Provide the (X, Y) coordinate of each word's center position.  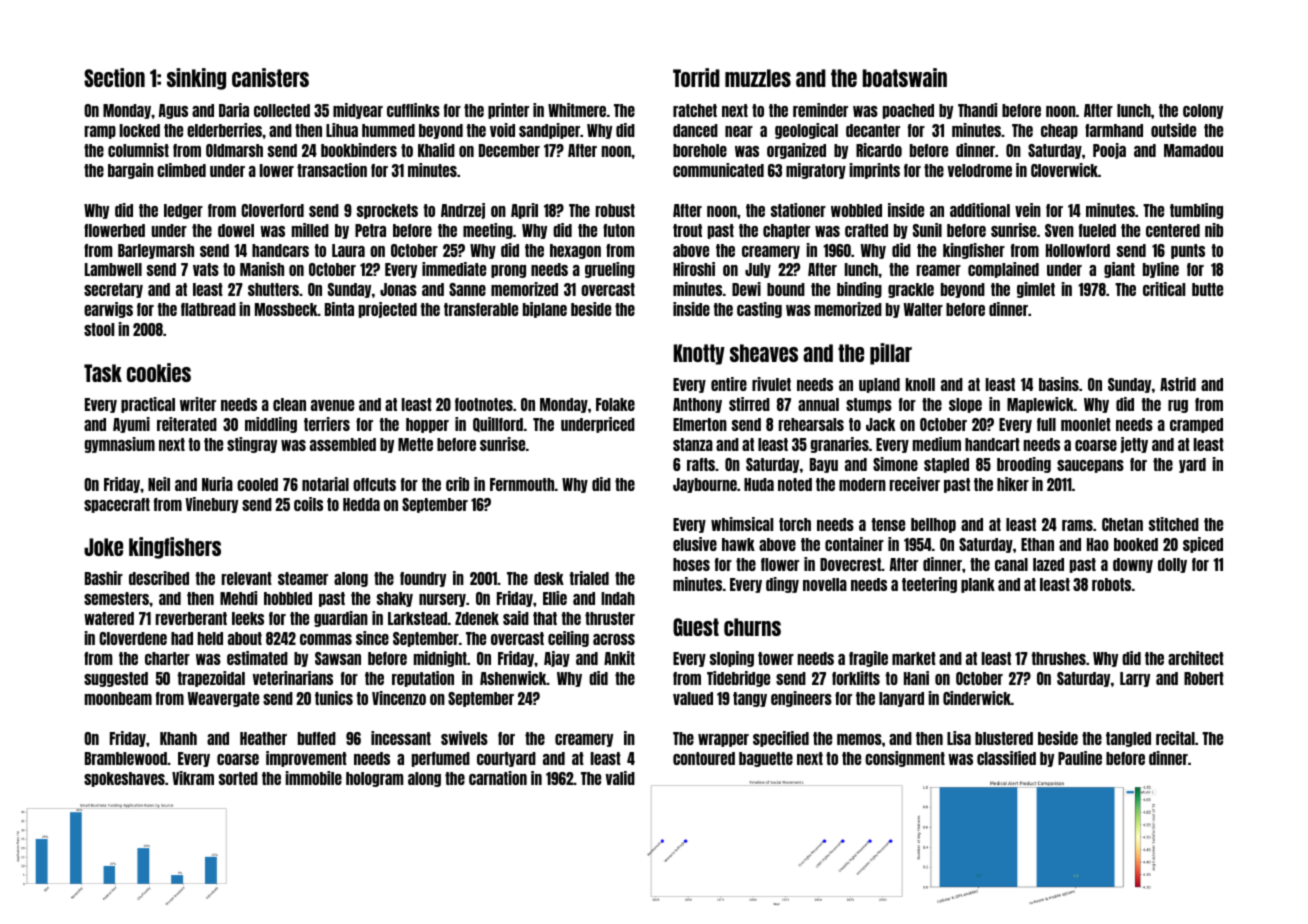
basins (1059, 384)
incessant (401, 738)
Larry (1135, 679)
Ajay (557, 659)
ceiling (568, 639)
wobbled (856, 210)
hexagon (575, 251)
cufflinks (413, 110)
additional (980, 210)
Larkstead (417, 618)
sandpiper (549, 131)
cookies (159, 372)
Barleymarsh (156, 251)
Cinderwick (977, 698)
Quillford (498, 424)
